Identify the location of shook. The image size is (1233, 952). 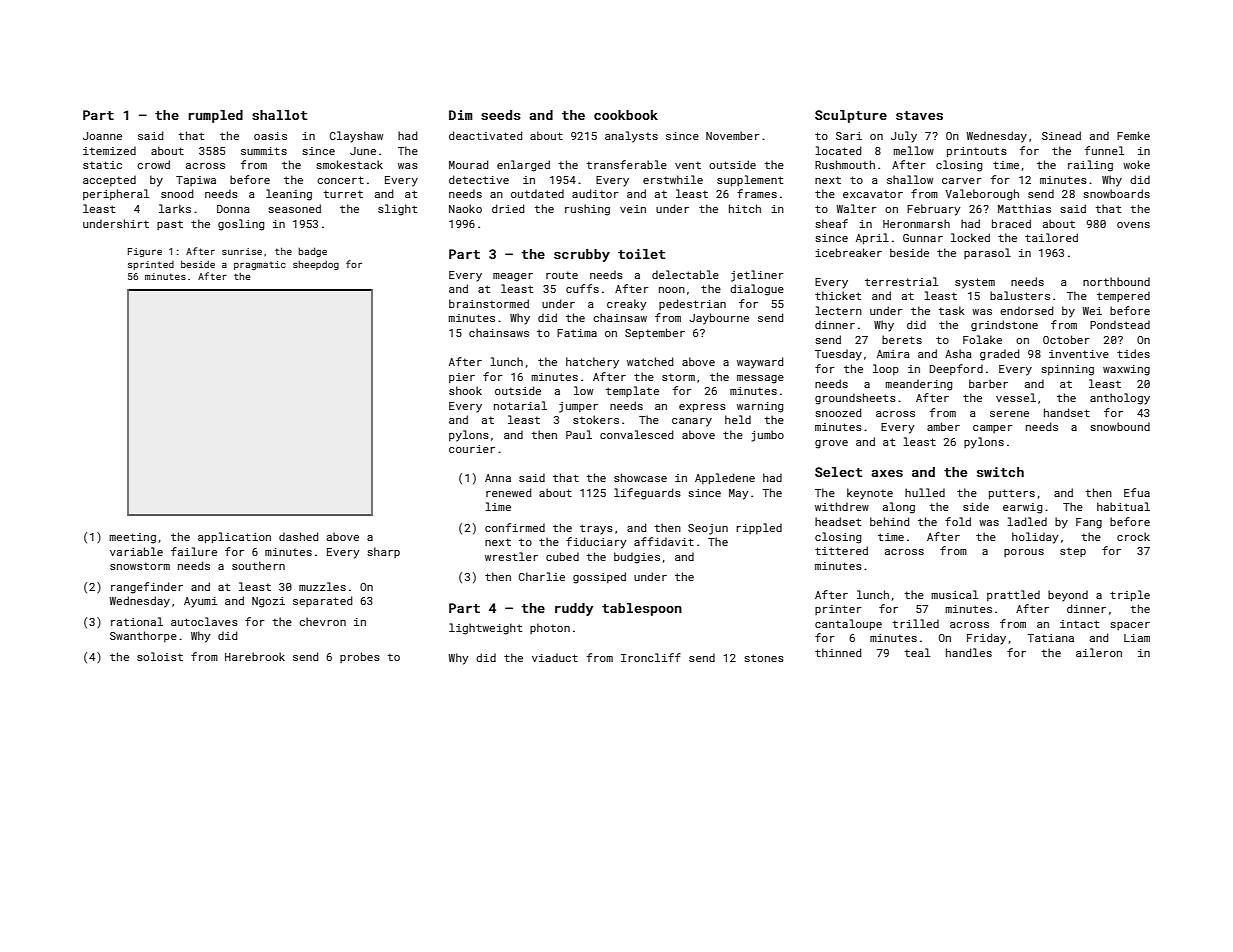
(465, 390).
